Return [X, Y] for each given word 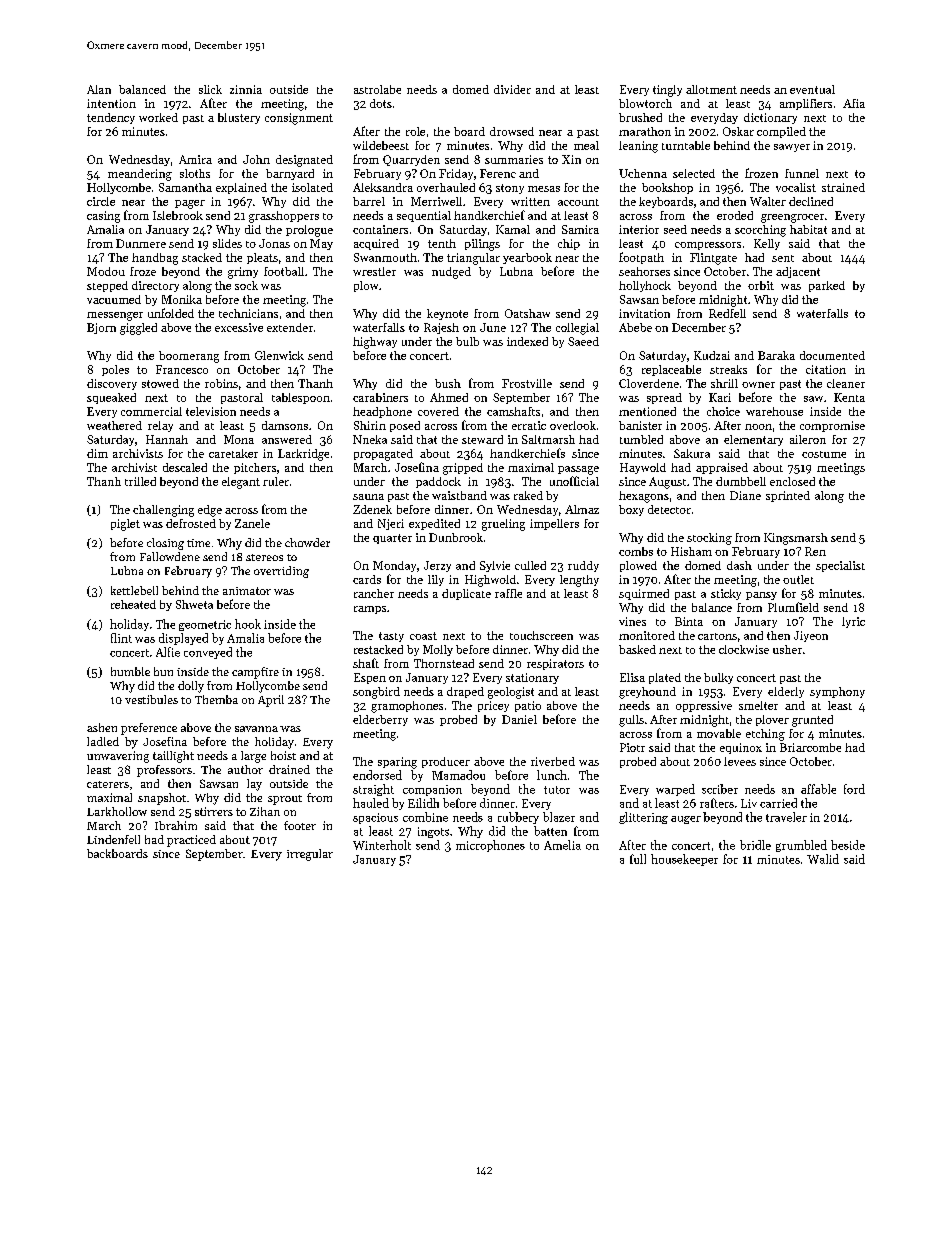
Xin [571, 159]
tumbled [641, 439]
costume [824, 454]
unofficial [574, 481]
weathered [114, 425]
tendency [111, 118]
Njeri [391, 524]
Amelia [562, 845]
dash [739, 565]
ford [854, 789]
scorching [760, 231]
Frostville [527, 383]
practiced [191, 841]
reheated [133, 604]
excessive [239, 327]
